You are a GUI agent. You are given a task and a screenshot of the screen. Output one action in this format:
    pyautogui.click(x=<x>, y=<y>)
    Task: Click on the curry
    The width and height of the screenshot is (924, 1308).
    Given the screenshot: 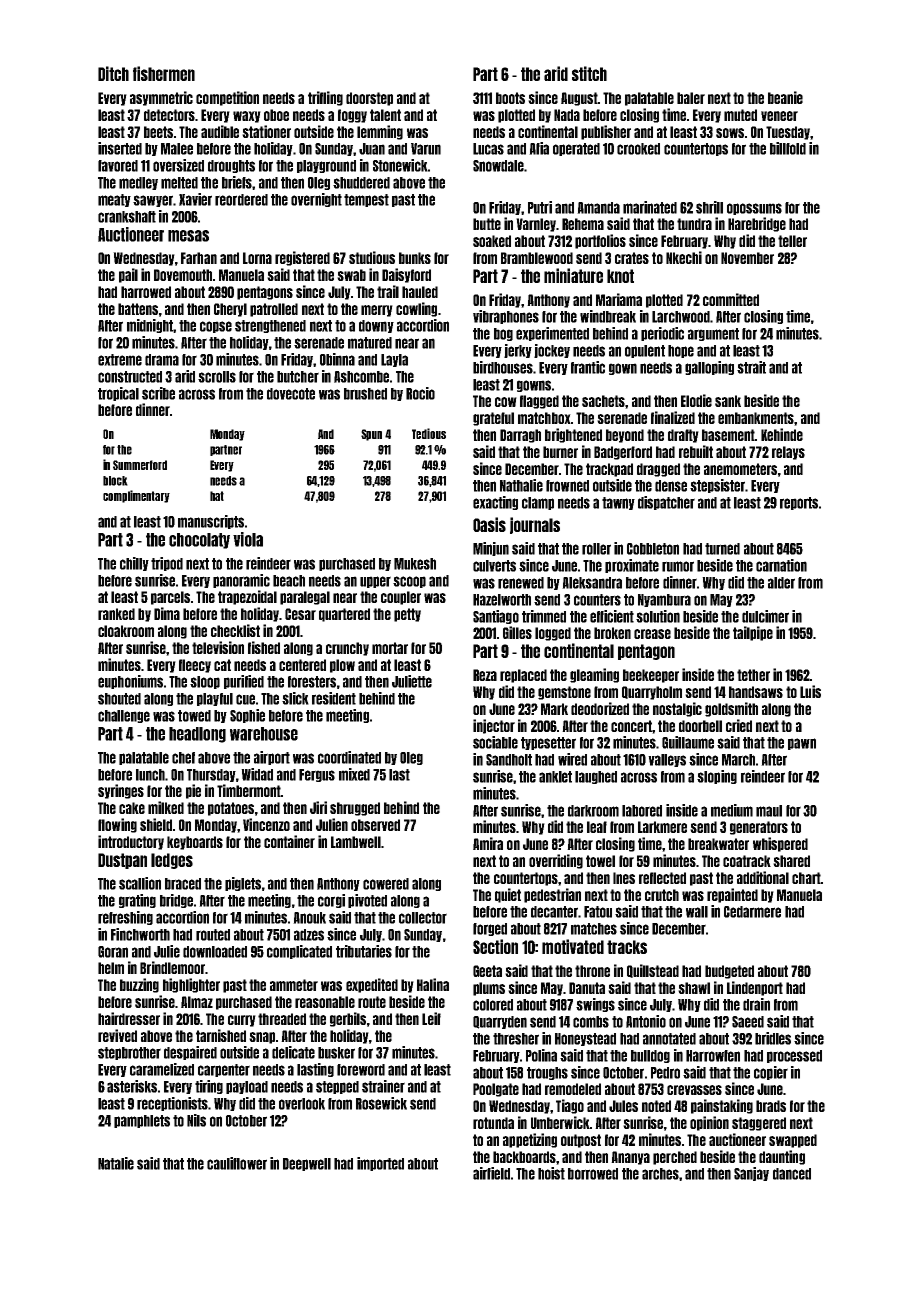 What is the action you would take?
    pyautogui.click(x=242, y=1021)
